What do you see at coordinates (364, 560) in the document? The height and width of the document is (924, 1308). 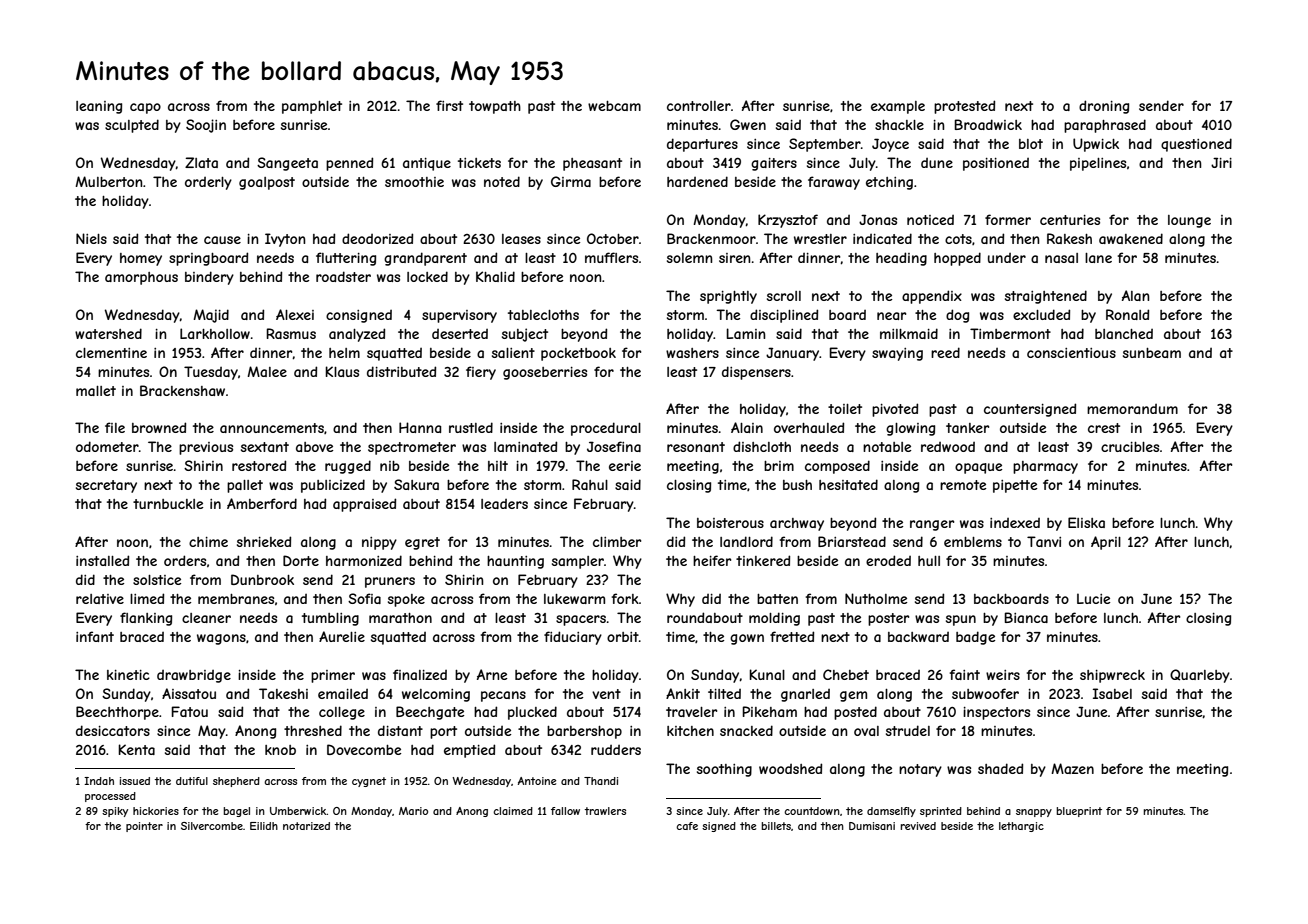 I see `harmonized` at bounding box center [364, 560].
